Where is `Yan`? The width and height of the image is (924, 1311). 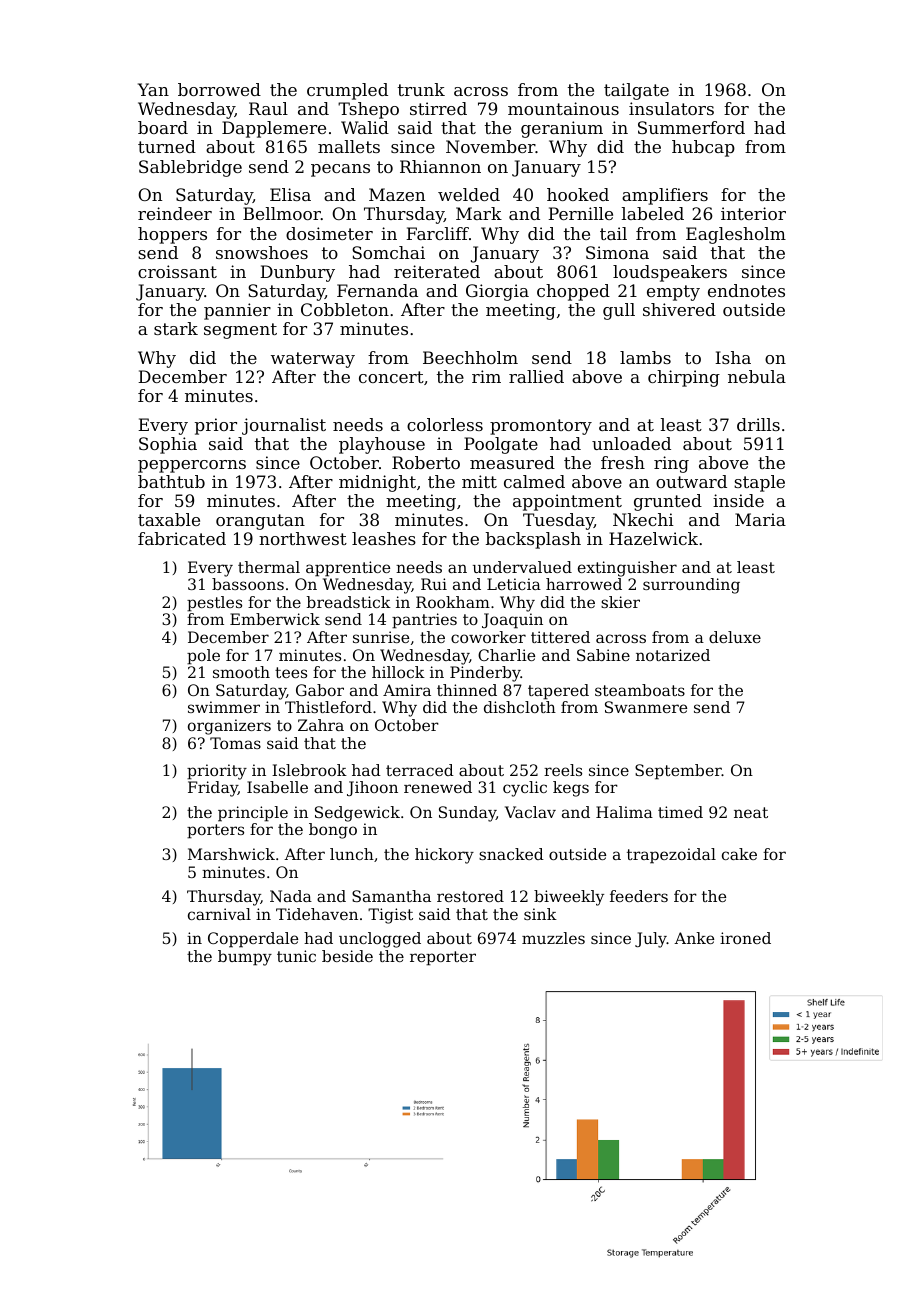 Yan is located at coordinates (153, 89).
